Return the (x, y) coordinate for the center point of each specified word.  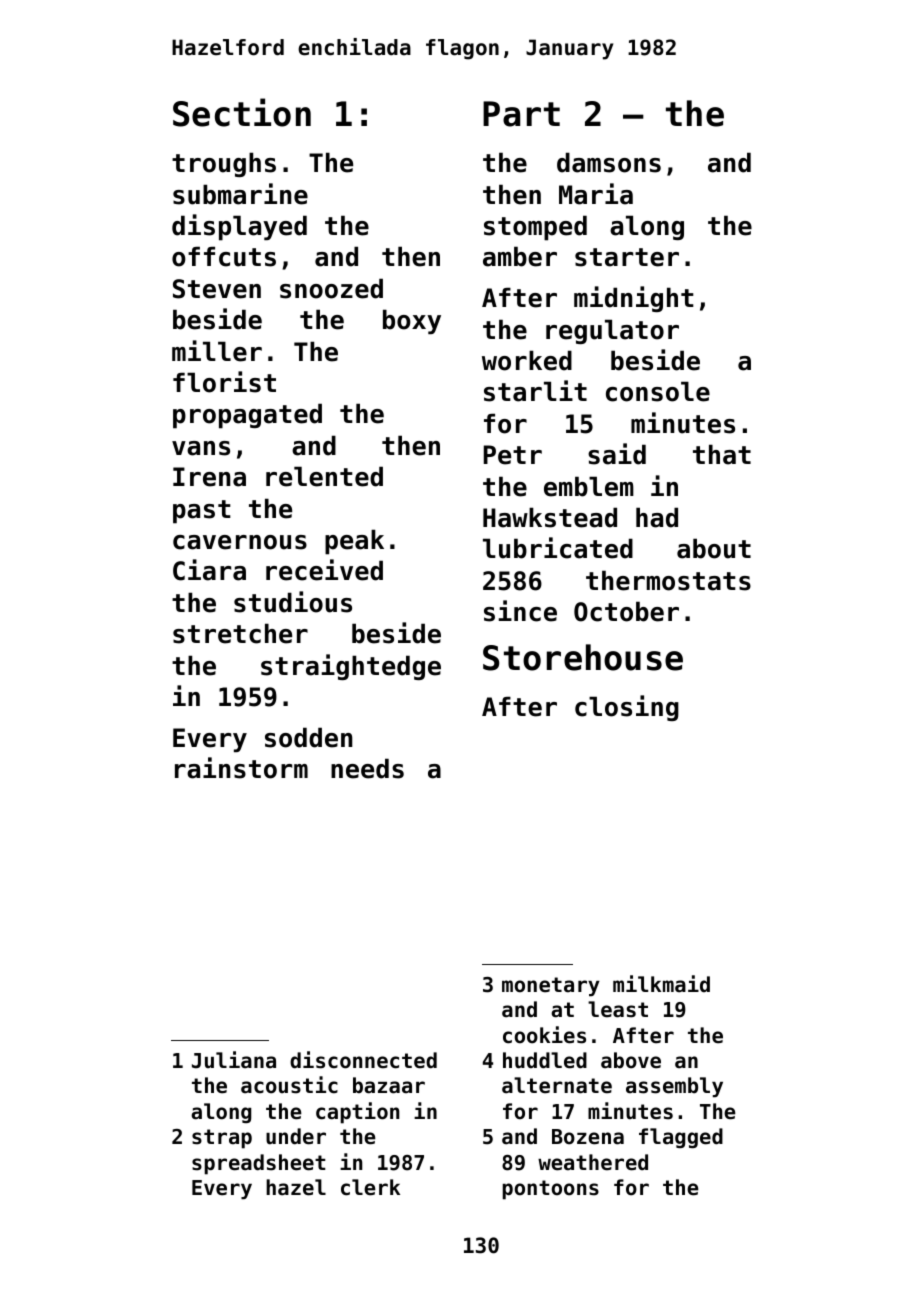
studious (293, 602)
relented (324, 476)
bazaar (389, 1085)
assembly (674, 1087)
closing (627, 708)
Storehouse (583, 657)
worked (527, 360)
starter (627, 257)
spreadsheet (259, 1164)
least (618, 1009)
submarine (240, 194)
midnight (634, 299)
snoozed (331, 288)
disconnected (363, 1060)
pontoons (550, 1190)
